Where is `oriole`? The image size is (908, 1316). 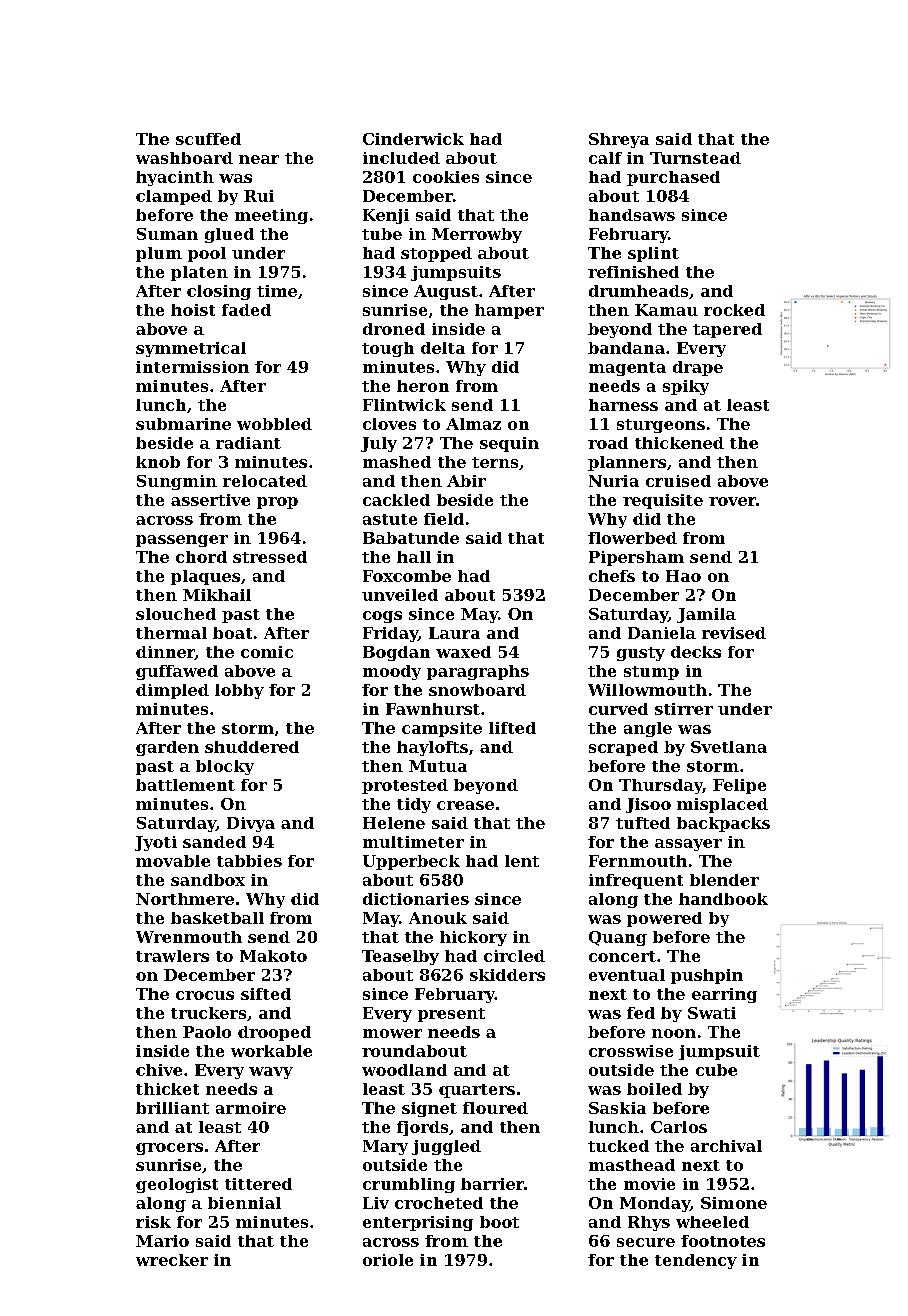
oriole is located at coordinates (388, 1260).
